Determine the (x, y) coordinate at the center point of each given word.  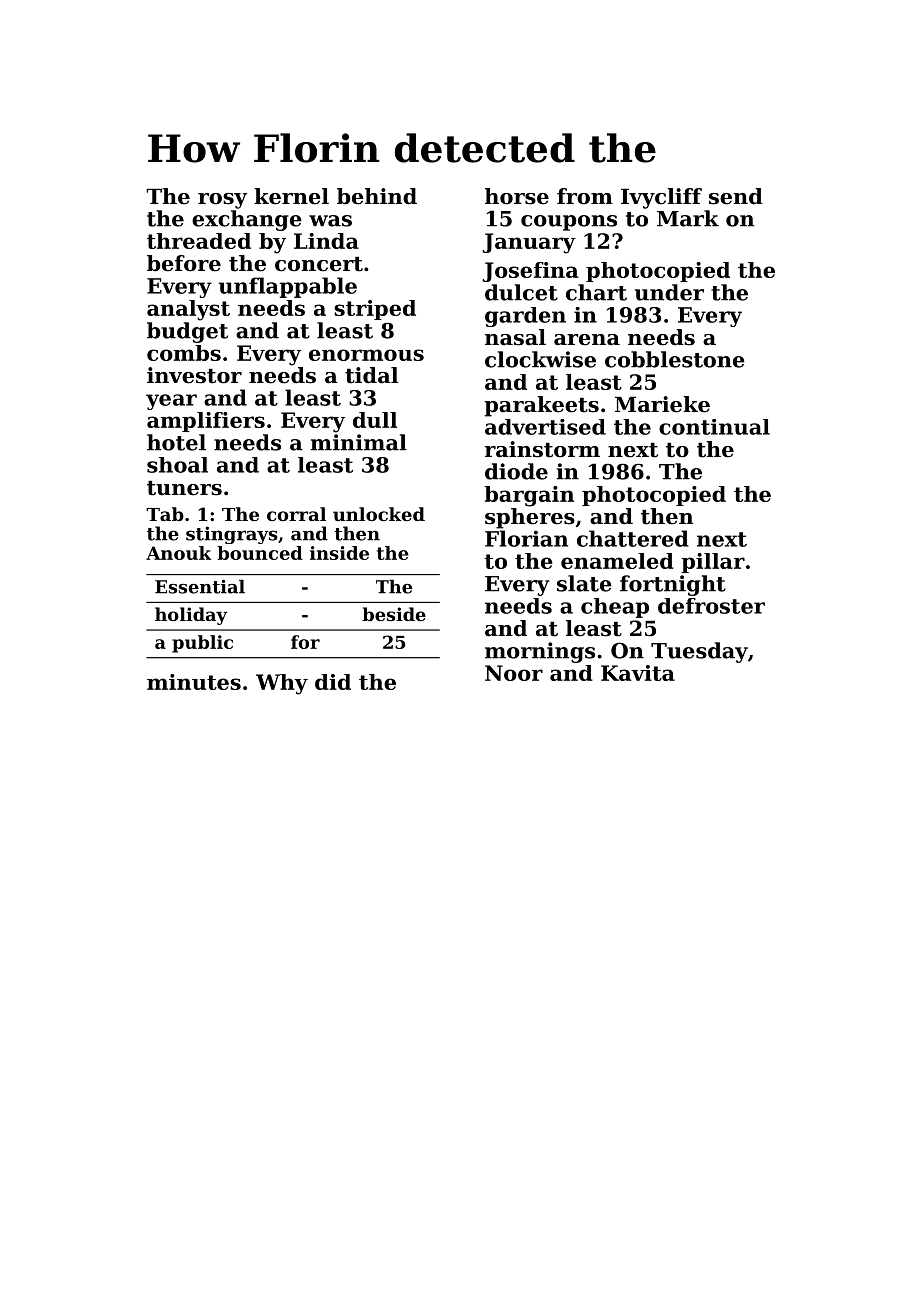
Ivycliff (661, 198)
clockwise (540, 359)
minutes (194, 682)
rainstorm (542, 449)
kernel (291, 196)
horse (517, 196)
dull (375, 420)
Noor (514, 673)
